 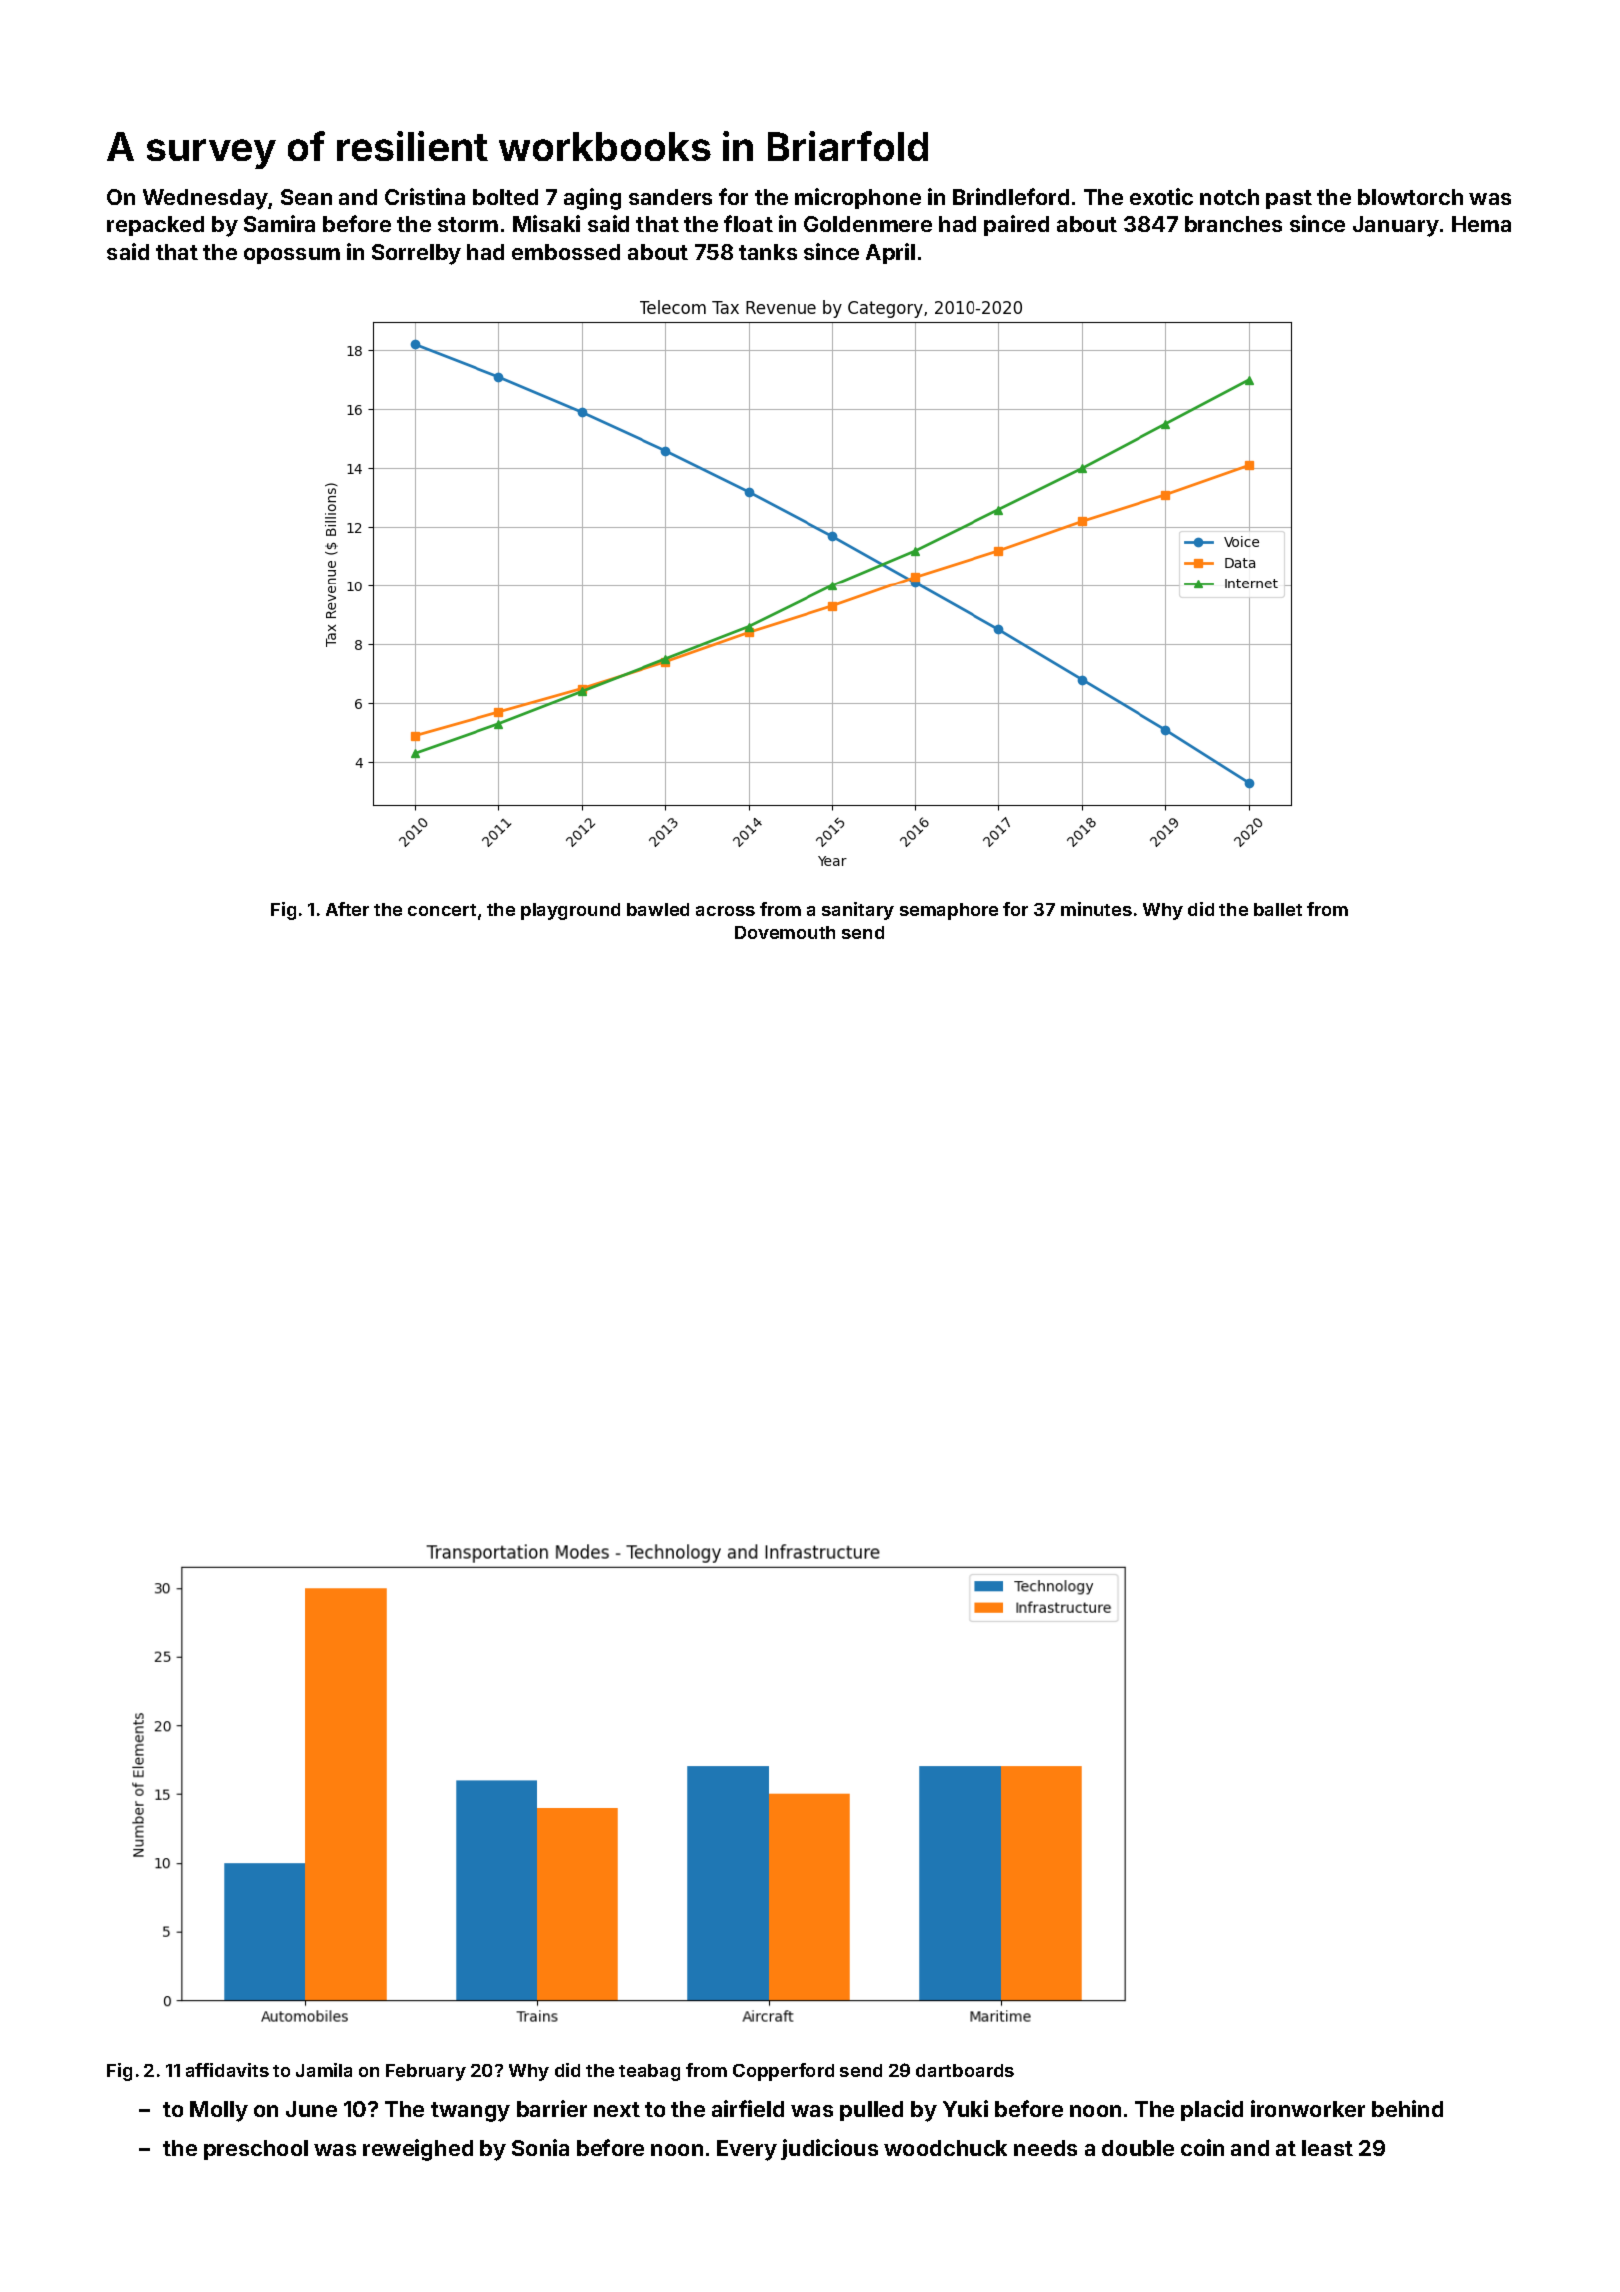 I want to click on past, so click(x=1289, y=199).
